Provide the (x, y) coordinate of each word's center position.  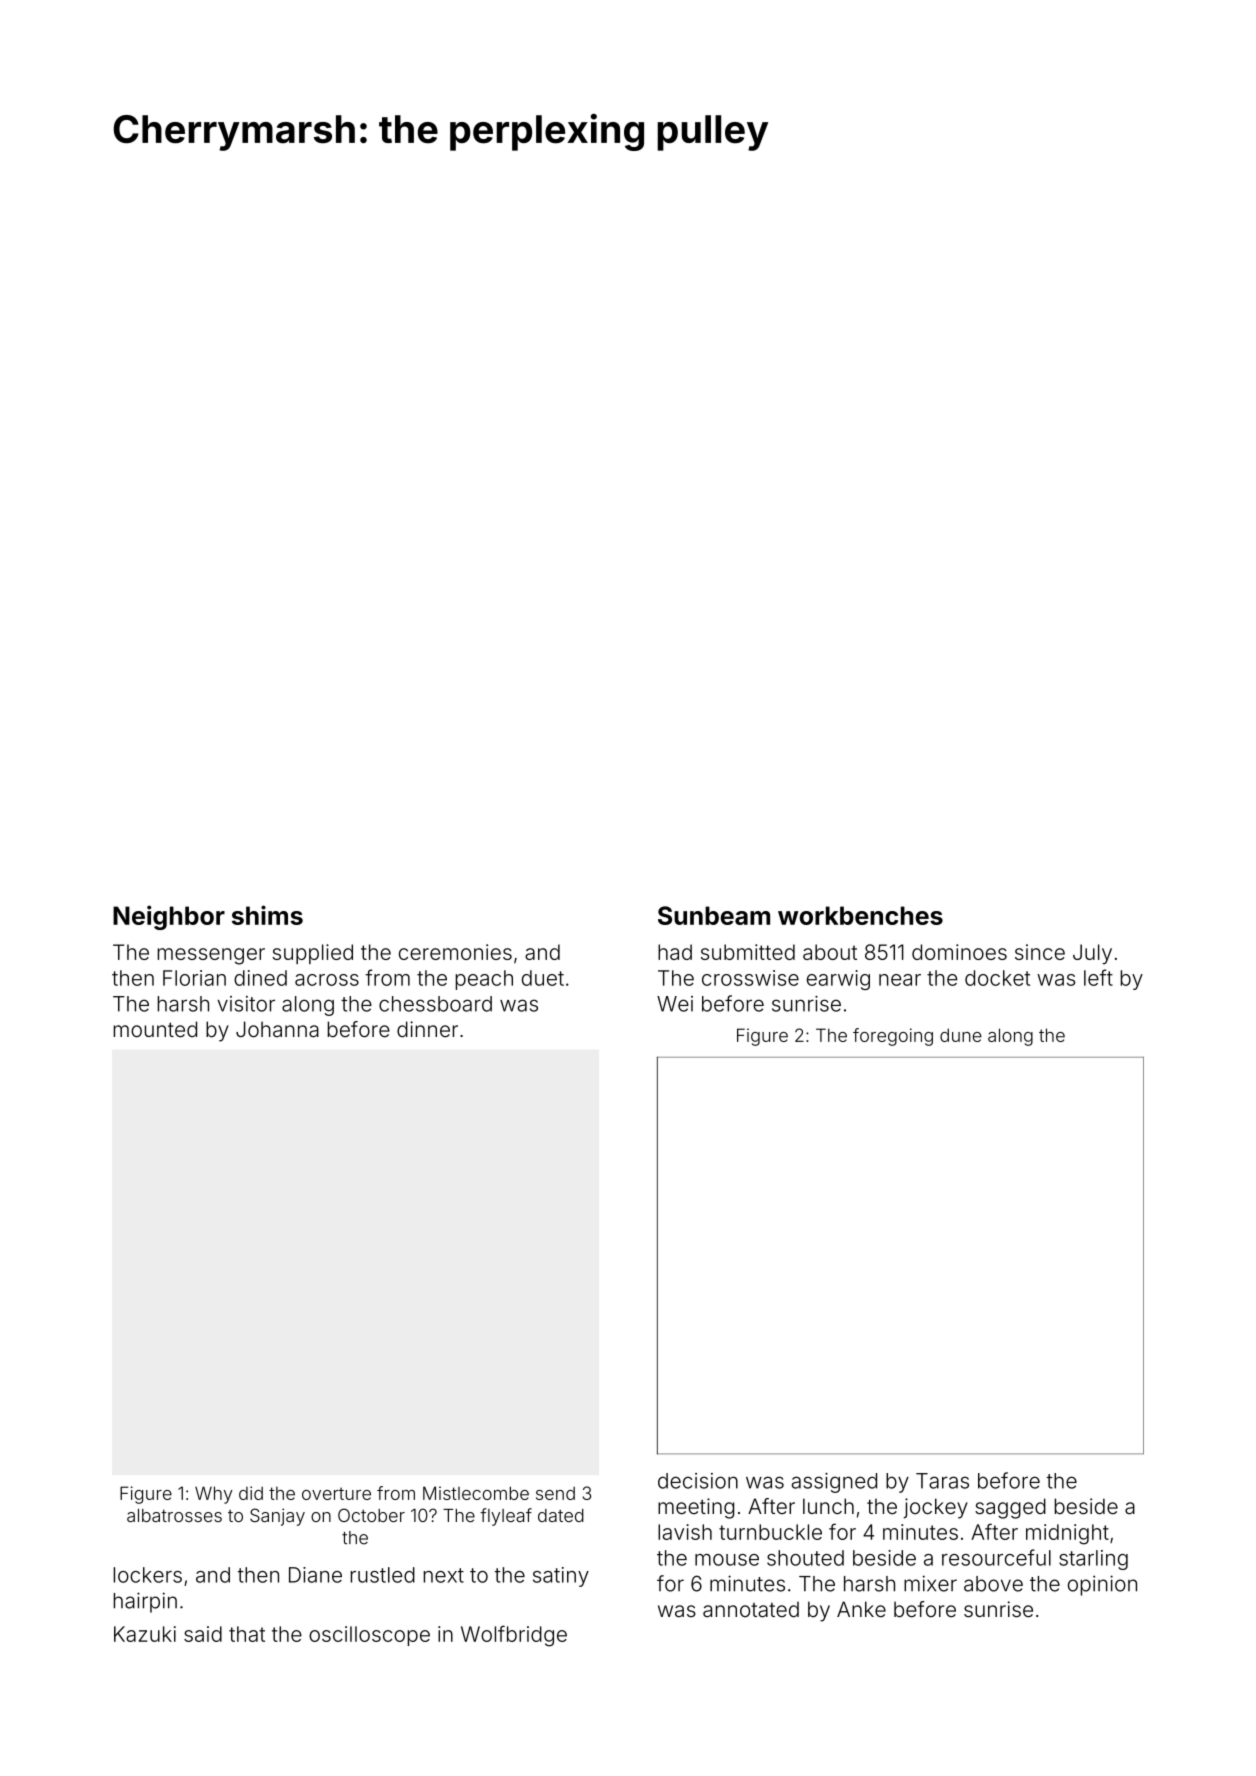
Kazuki (145, 1634)
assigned (834, 1483)
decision (698, 1481)
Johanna (277, 1029)
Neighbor (169, 917)
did (251, 1493)
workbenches (860, 915)
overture (336, 1493)
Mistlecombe (476, 1493)
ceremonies (455, 952)
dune (961, 1035)
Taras (942, 1481)
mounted (155, 1029)
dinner (427, 1029)
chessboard (435, 1004)
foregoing (893, 1037)
